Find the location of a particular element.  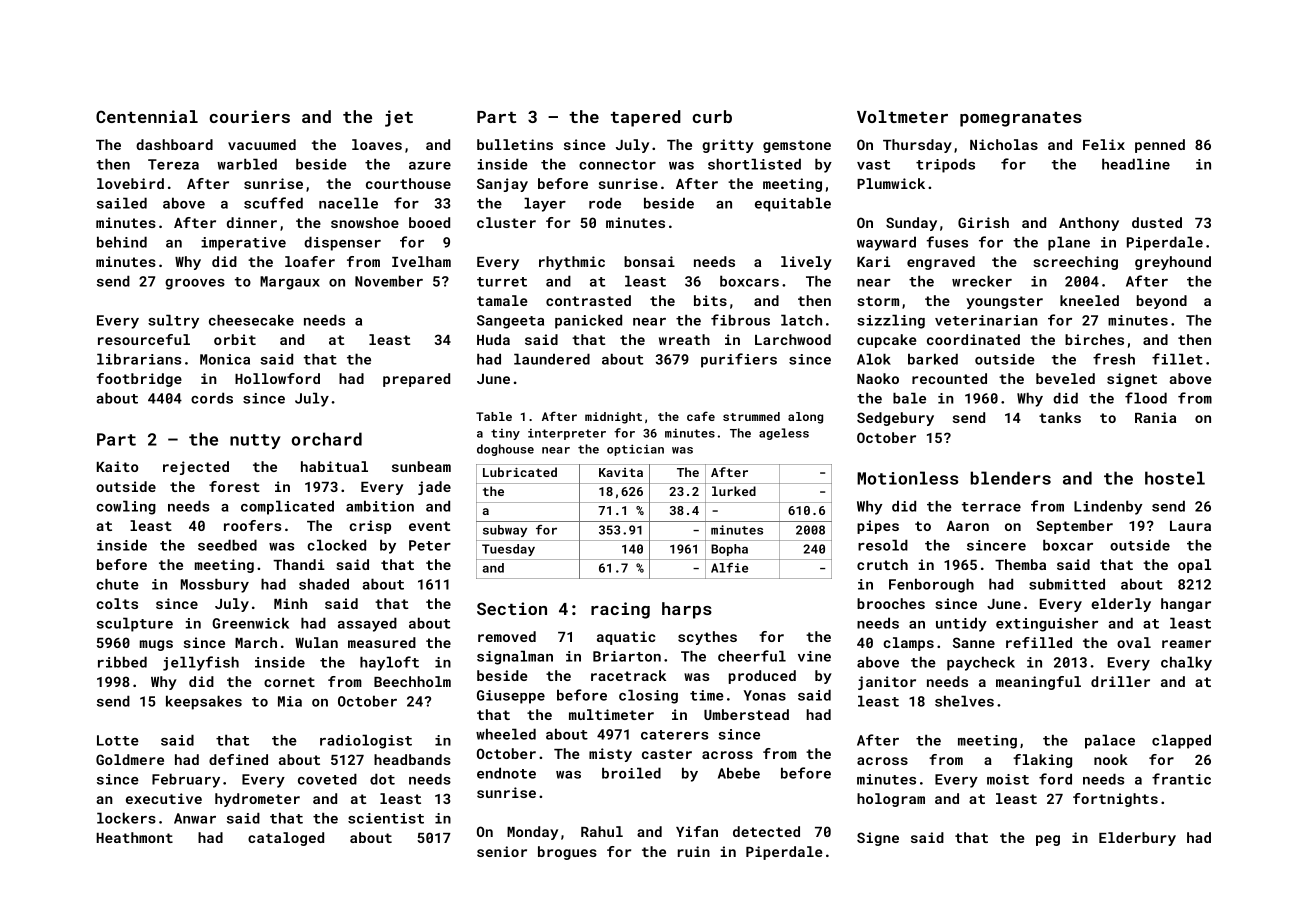

lurked is located at coordinates (734, 491).
